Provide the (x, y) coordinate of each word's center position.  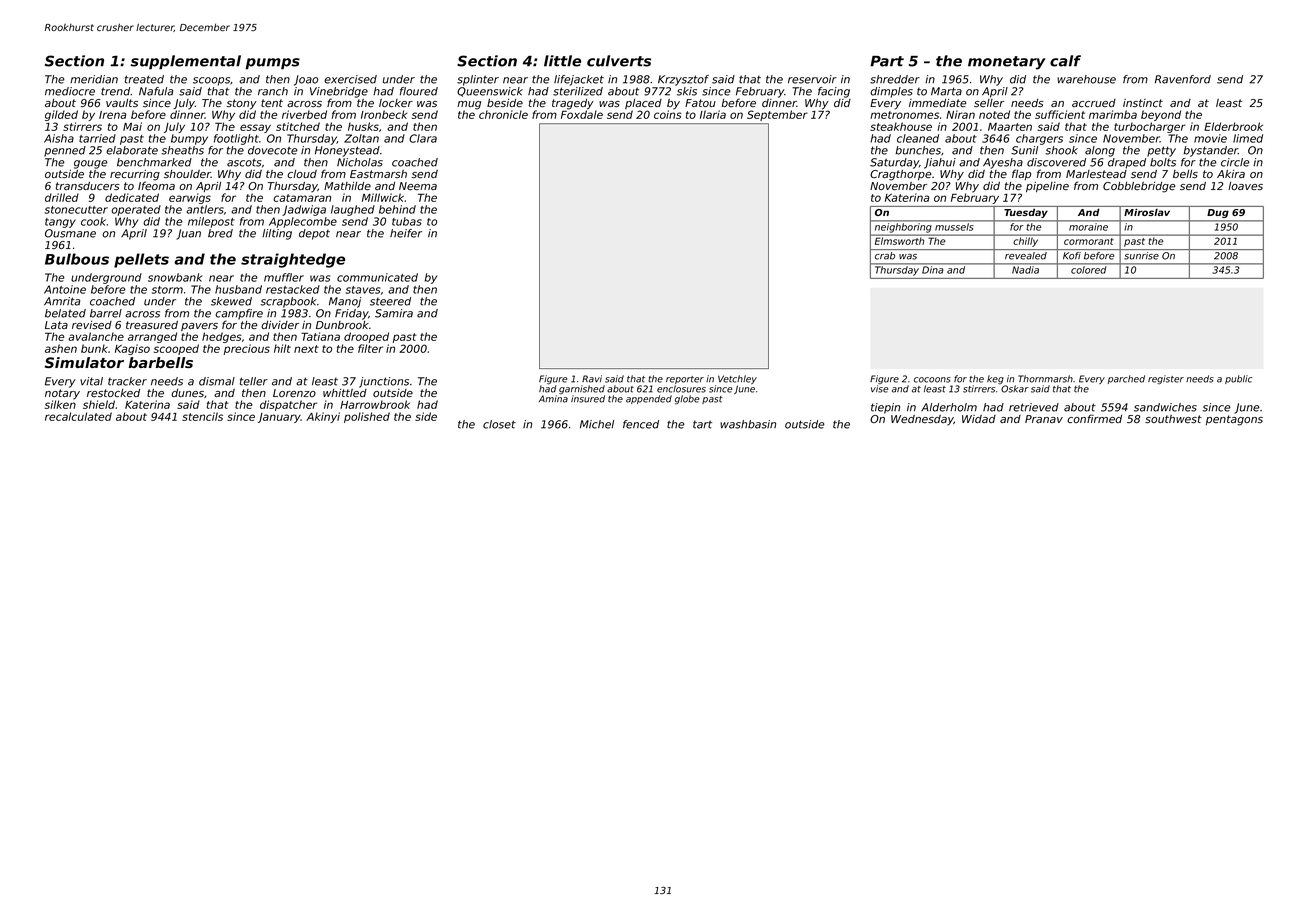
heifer (406, 233)
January (279, 418)
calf (1065, 61)
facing (834, 92)
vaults (122, 103)
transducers (88, 186)
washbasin (748, 424)
